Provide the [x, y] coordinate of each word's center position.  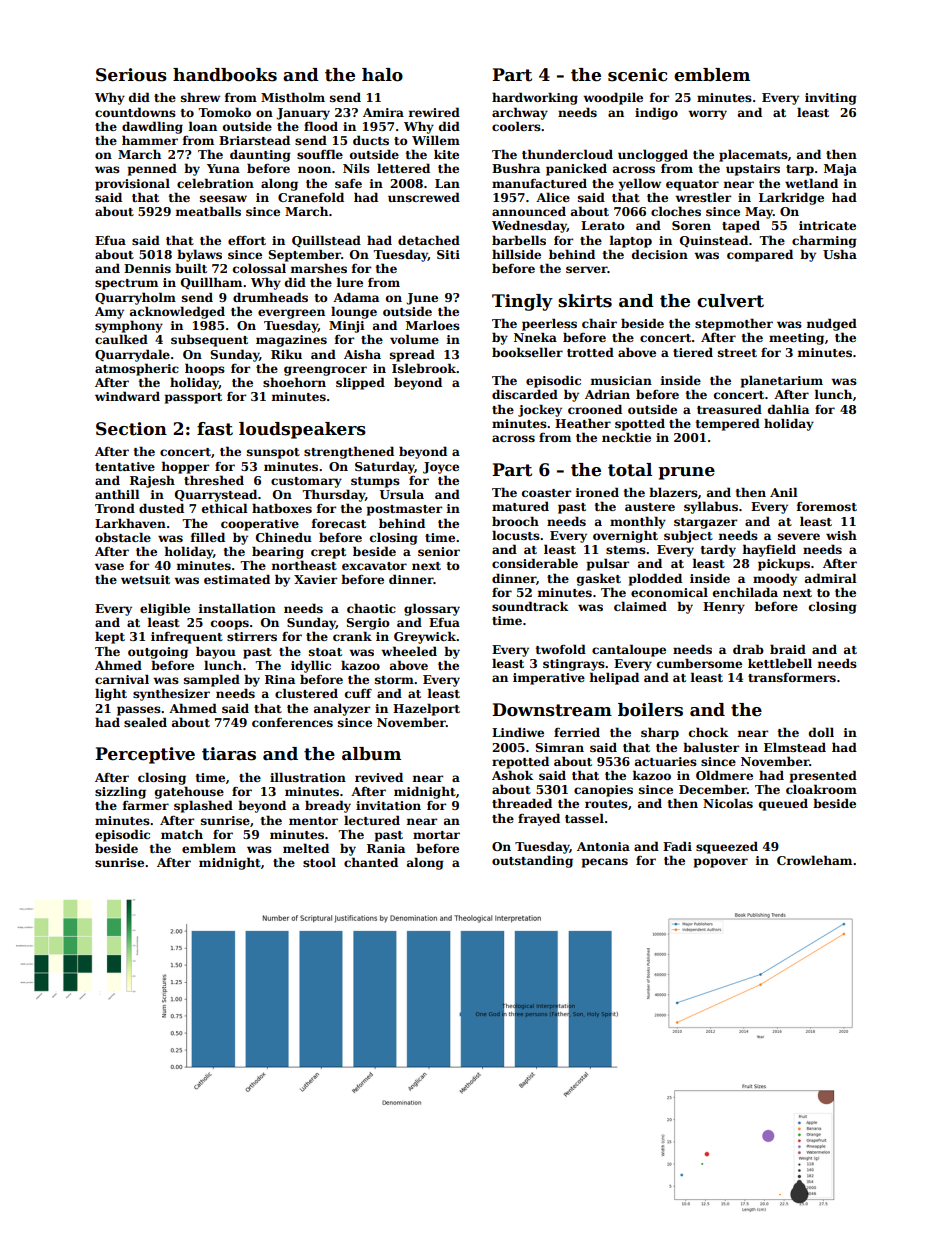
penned [152, 169]
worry [707, 115]
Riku [286, 354]
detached [429, 240]
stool [319, 862]
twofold [561, 649]
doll [821, 732]
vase [109, 566]
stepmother [734, 324]
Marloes [433, 325]
